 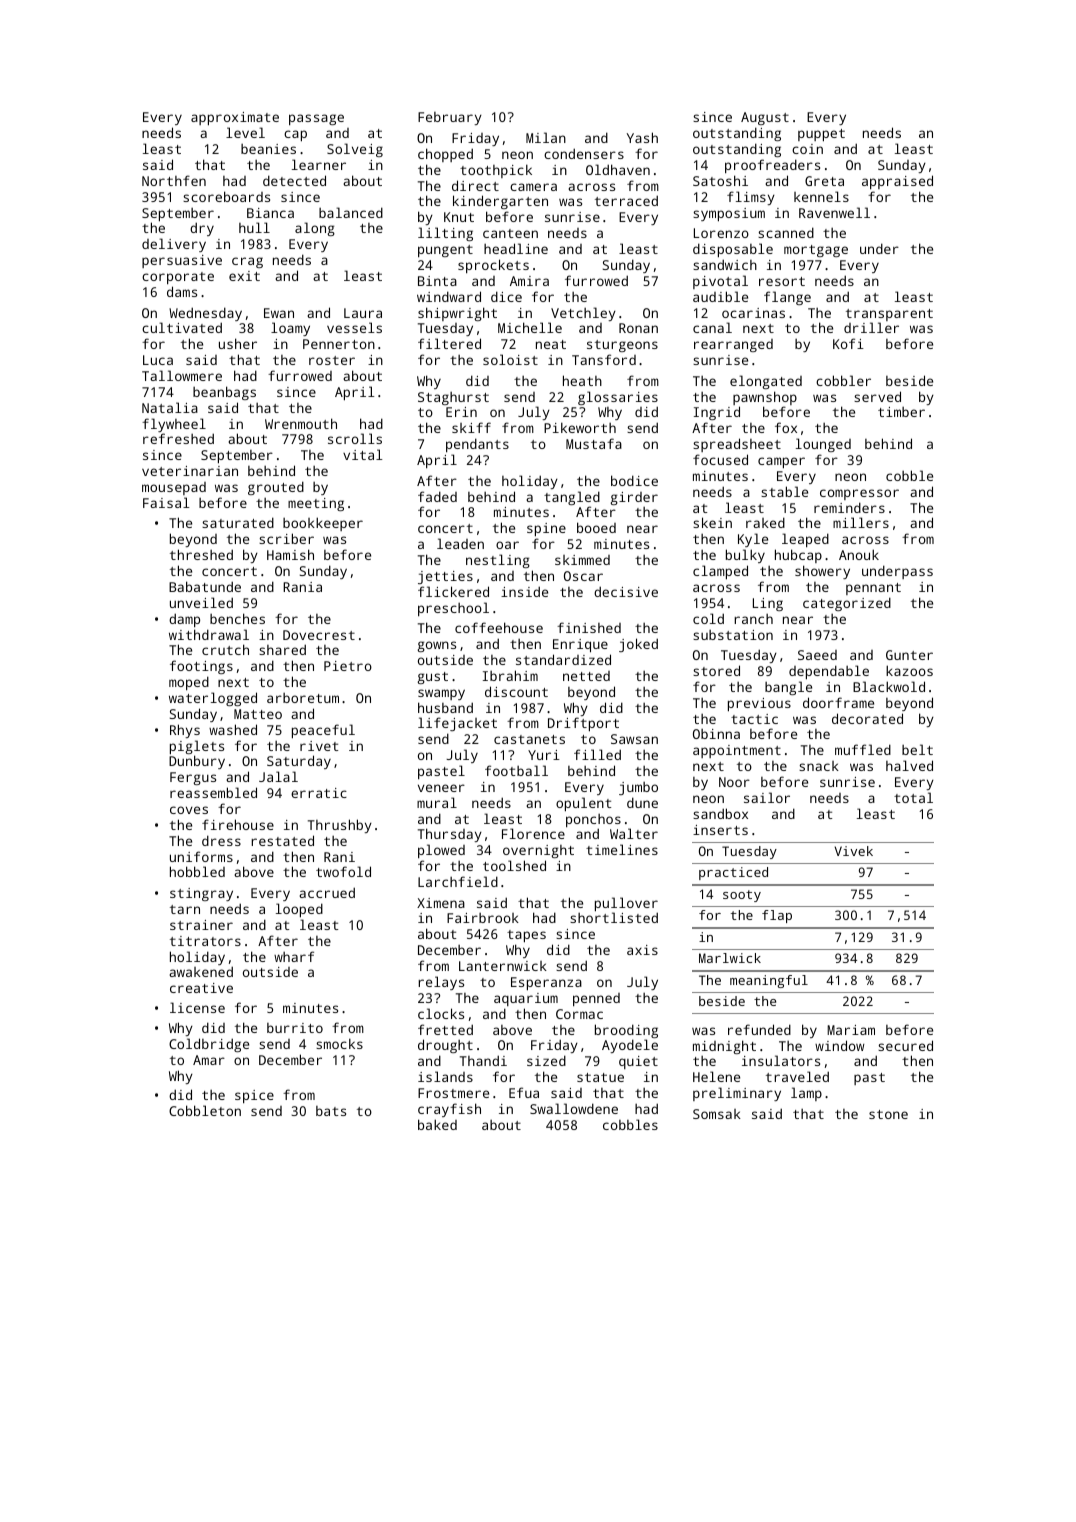 What do you see at coordinates (493, 266) in the screenshot?
I see `sprockets` at bounding box center [493, 266].
